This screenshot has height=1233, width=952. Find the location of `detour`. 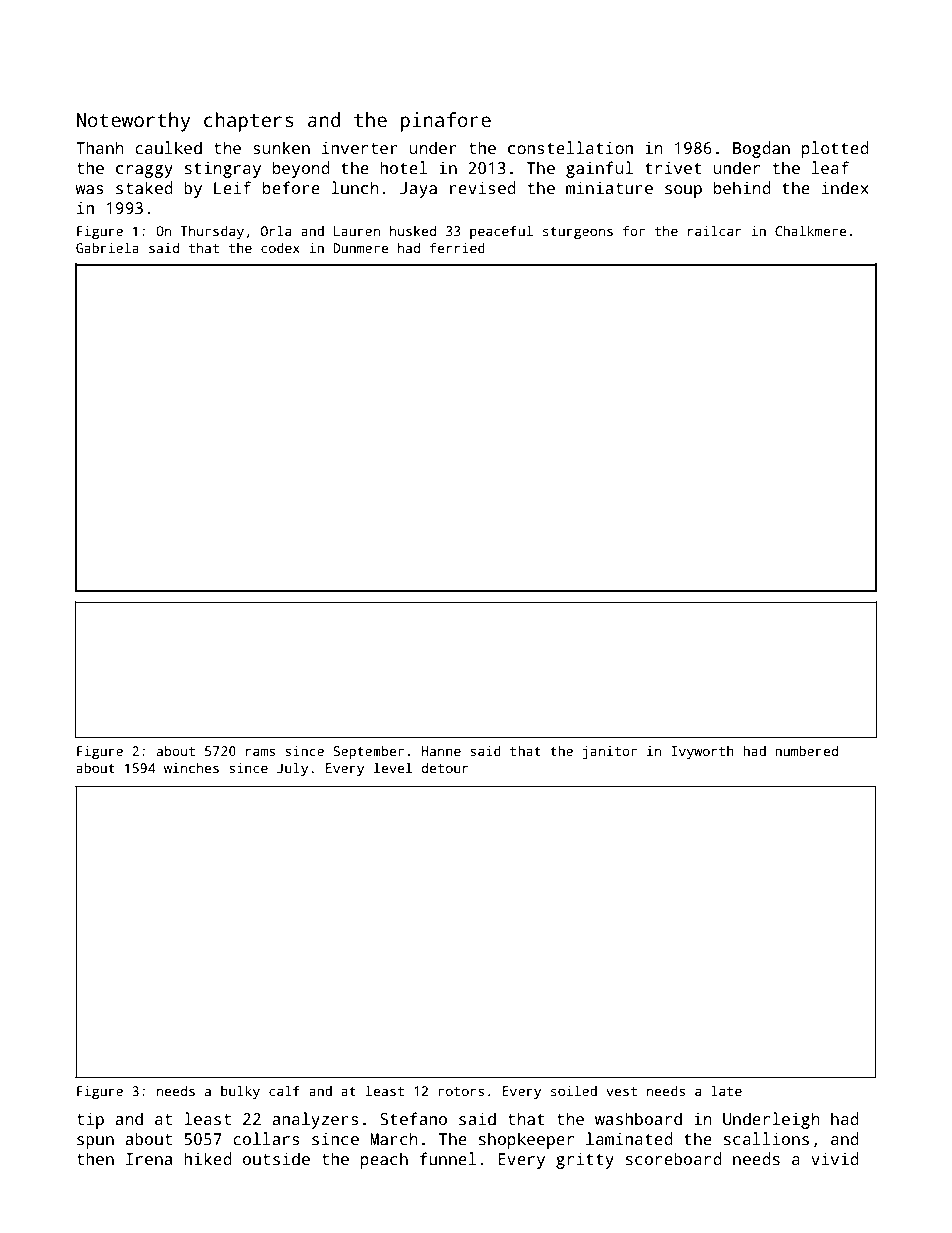

detour is located at coordinates (445, 768).
